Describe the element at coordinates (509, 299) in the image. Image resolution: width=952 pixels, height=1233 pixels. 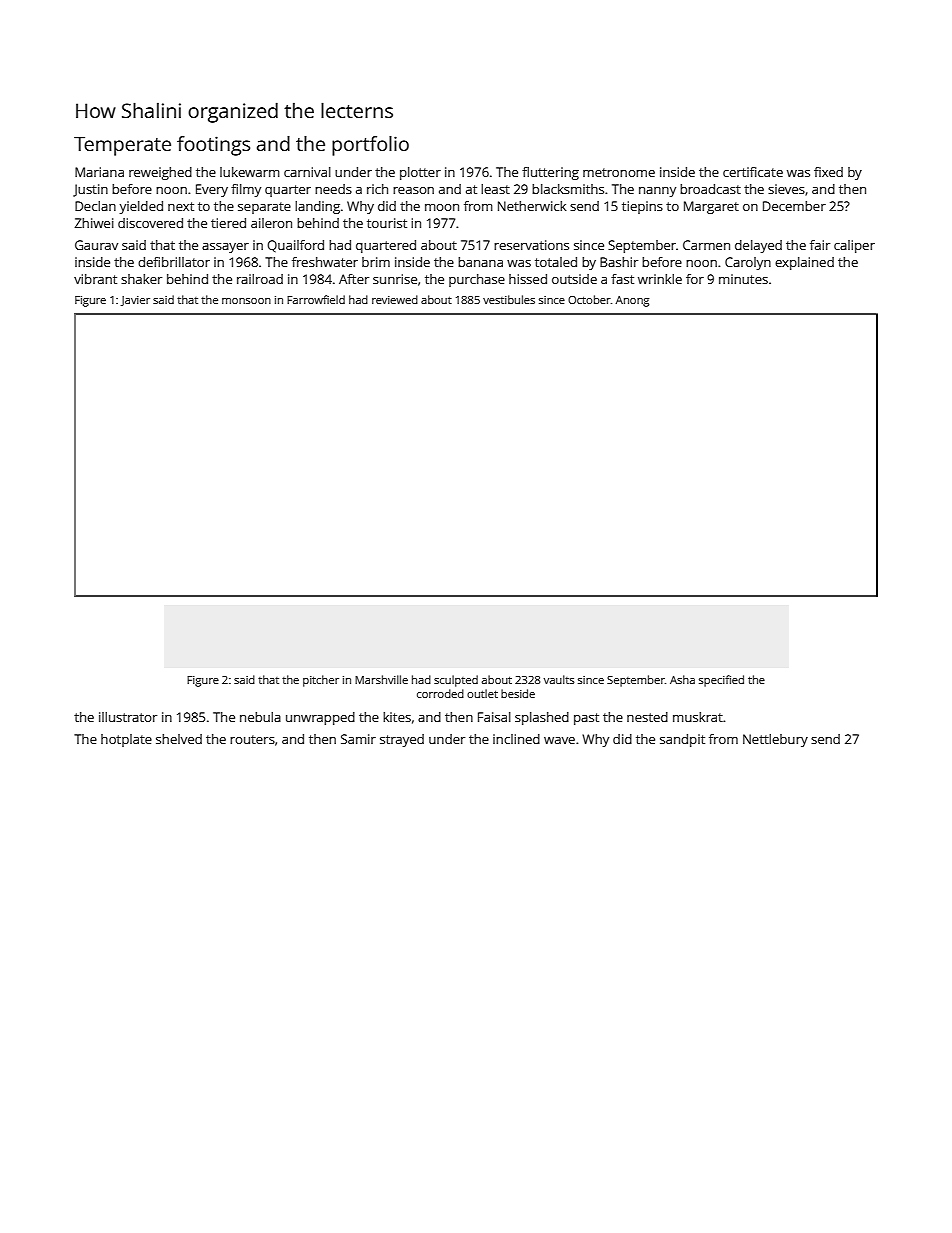
I see `vestibules` at that location.
